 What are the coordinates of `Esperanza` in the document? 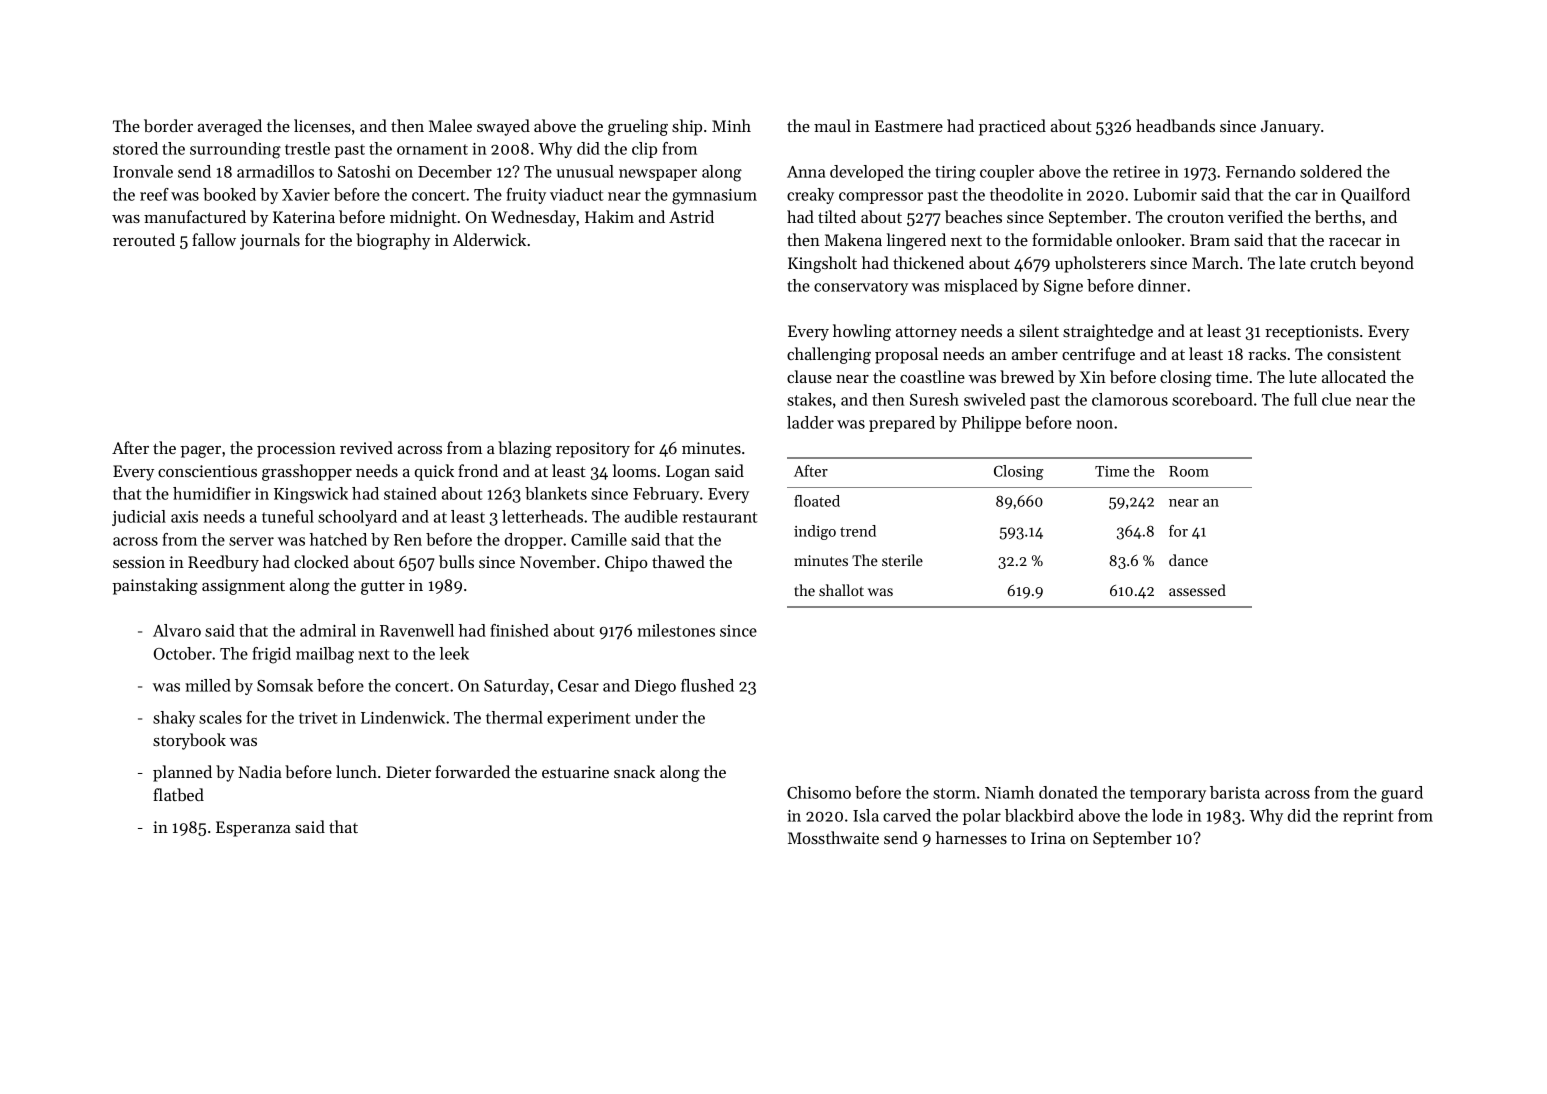 It's located at (253, 829).
